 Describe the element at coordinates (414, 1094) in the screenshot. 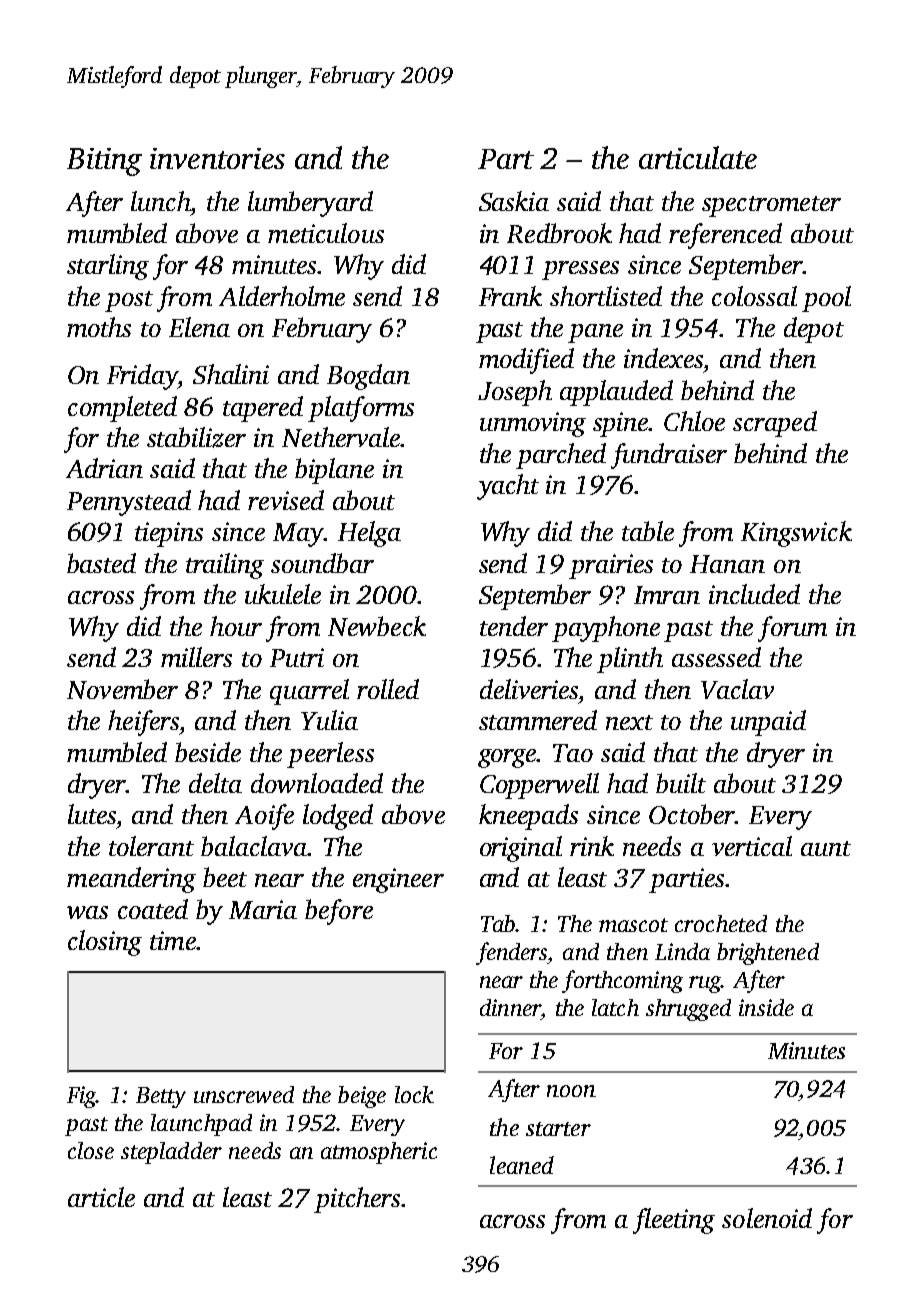

I see `lock` at that location.
